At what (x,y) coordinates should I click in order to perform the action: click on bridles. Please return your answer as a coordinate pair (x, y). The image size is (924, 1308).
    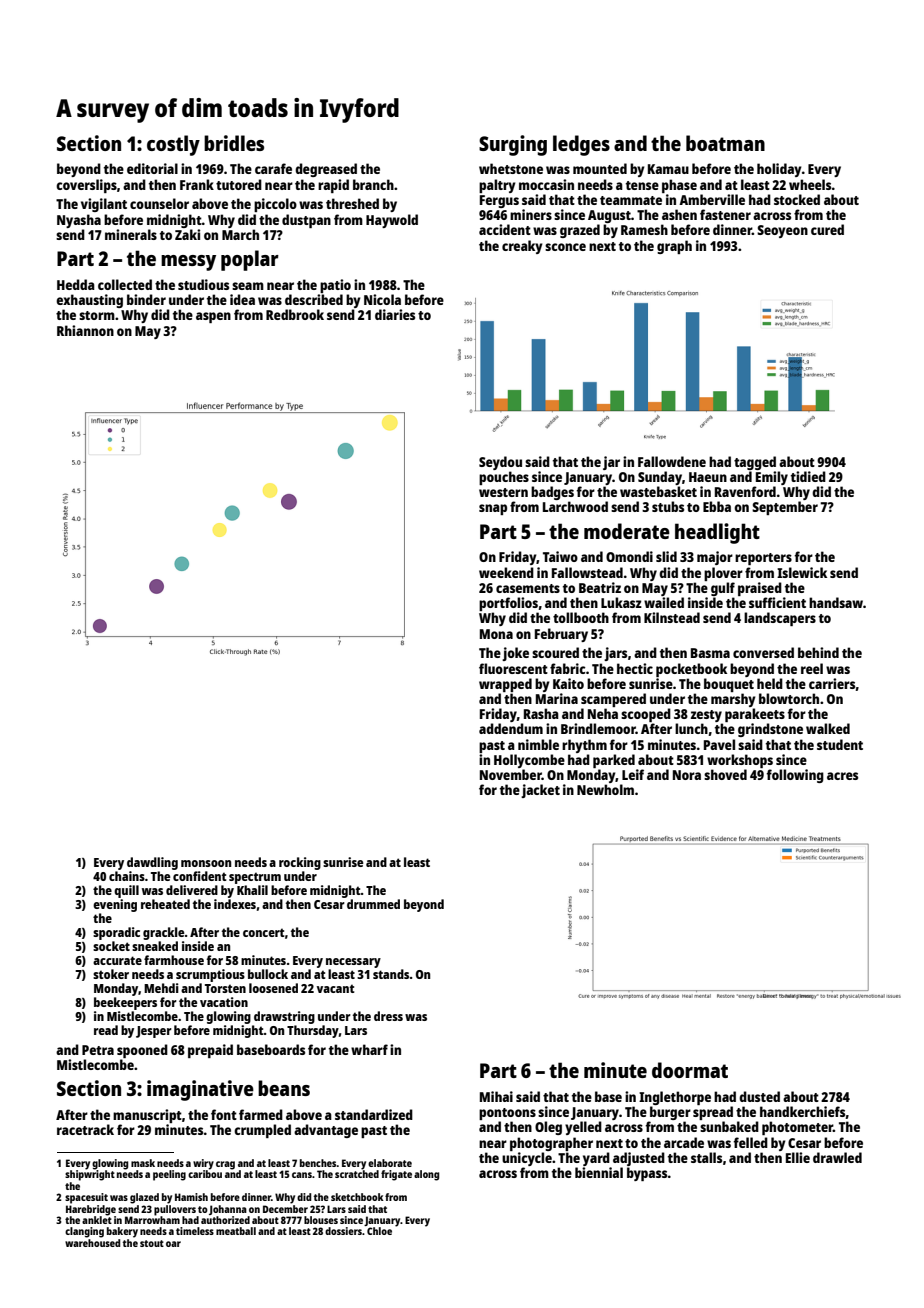
    Looking at the image, I should click on (234, 143).
